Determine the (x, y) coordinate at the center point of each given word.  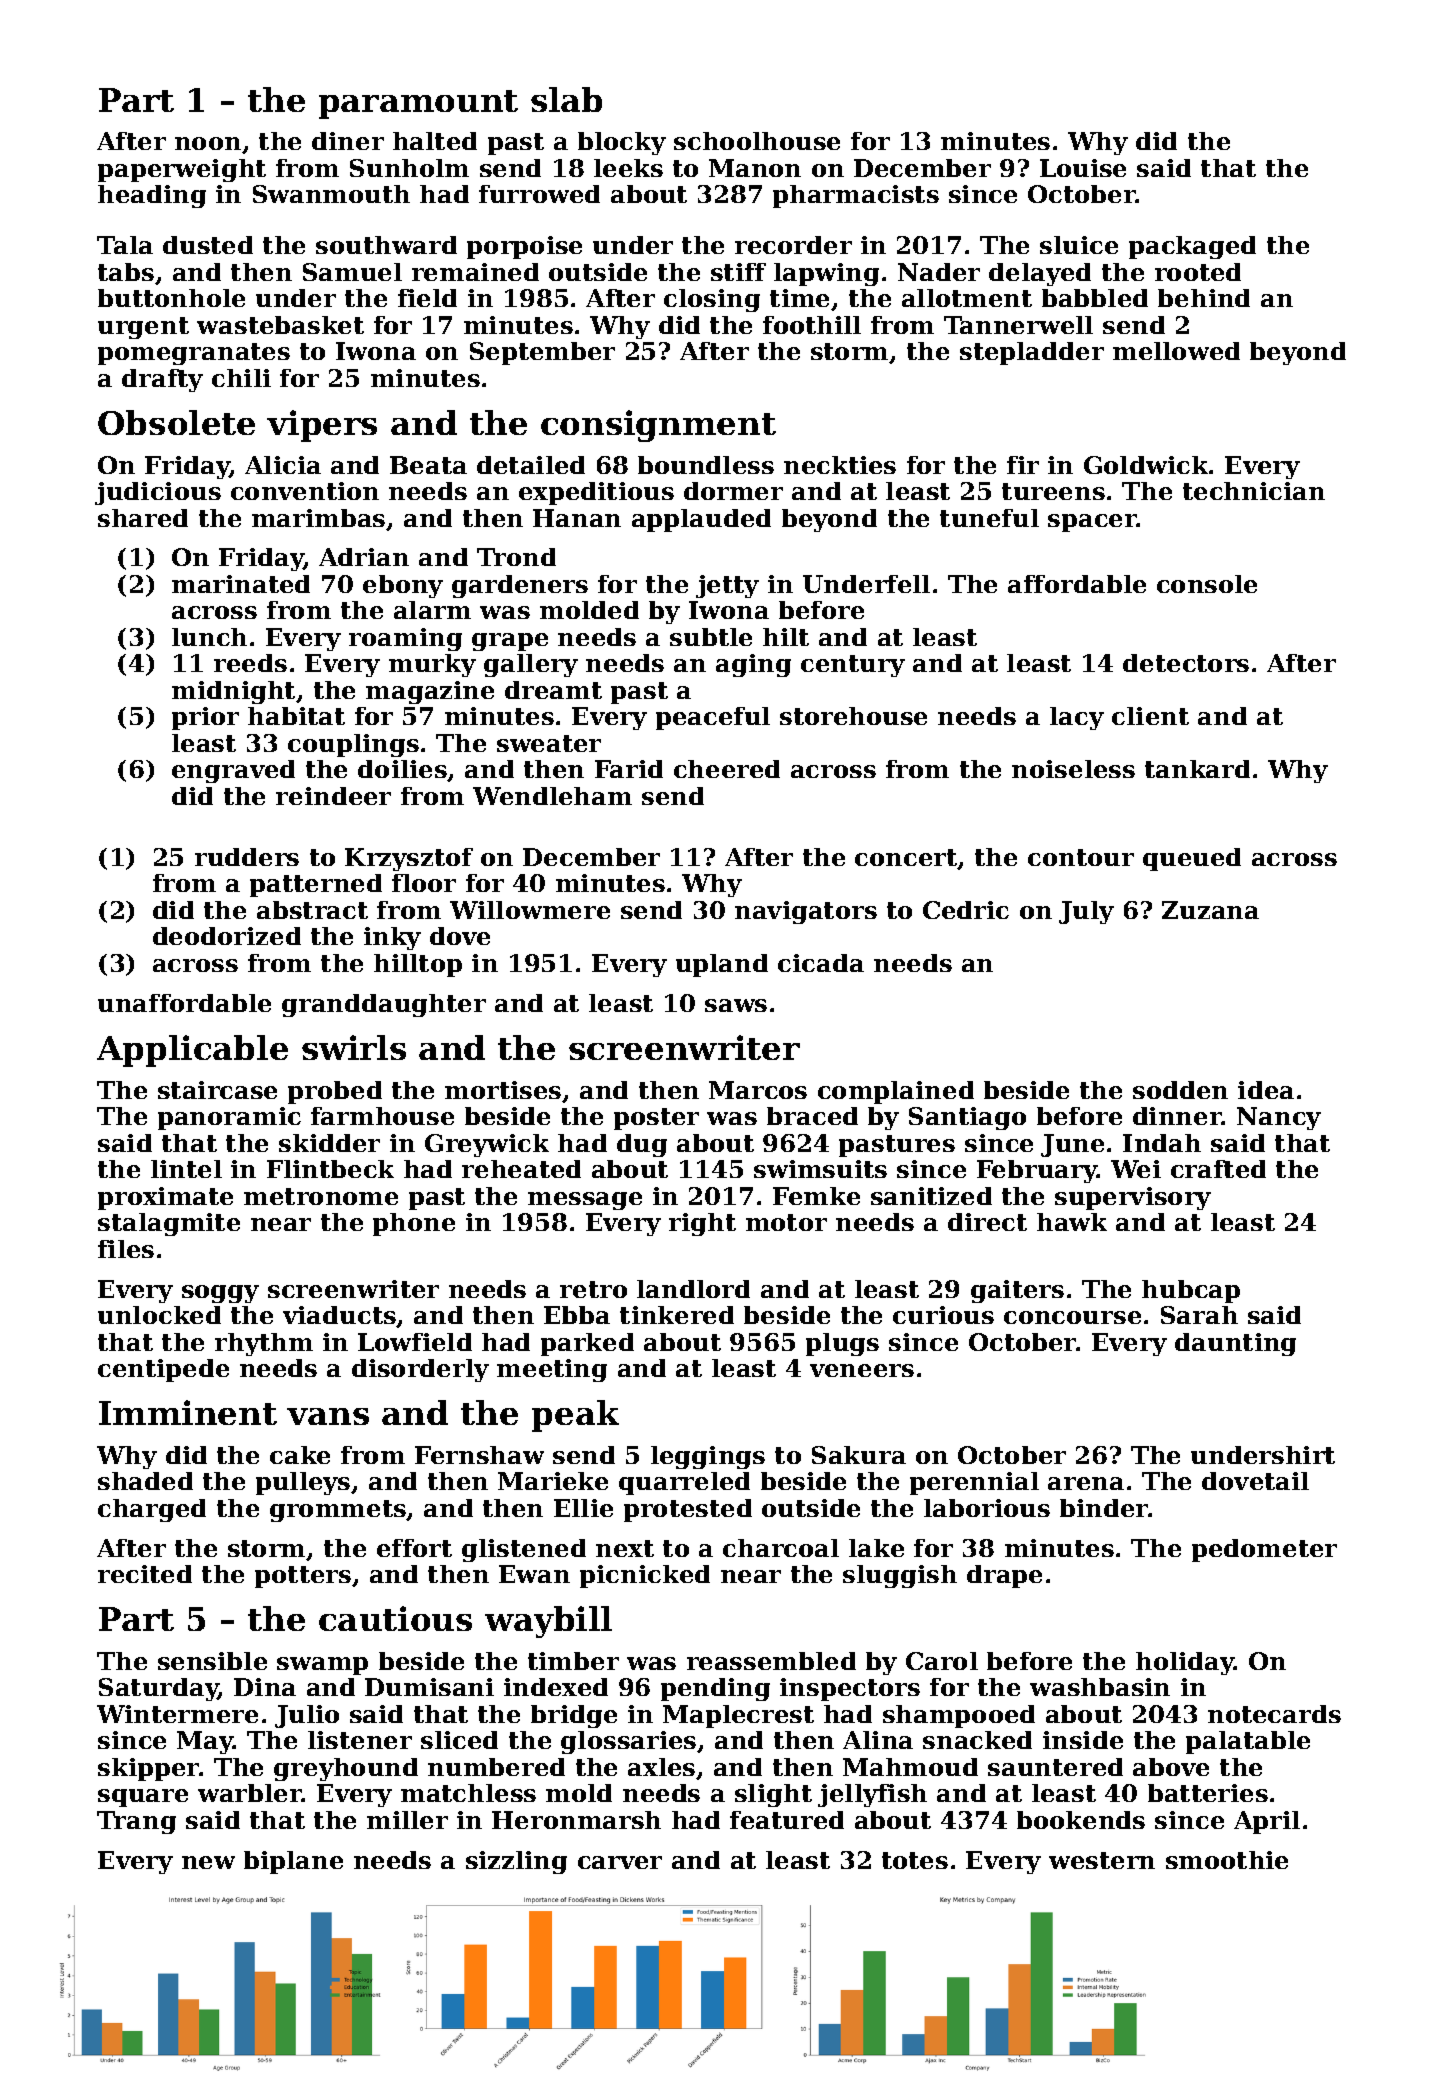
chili (241, 378)
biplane (293, 1862)
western (1102, 1860)
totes (915, 1860)
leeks (628, 168)
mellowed (1176, 351)
